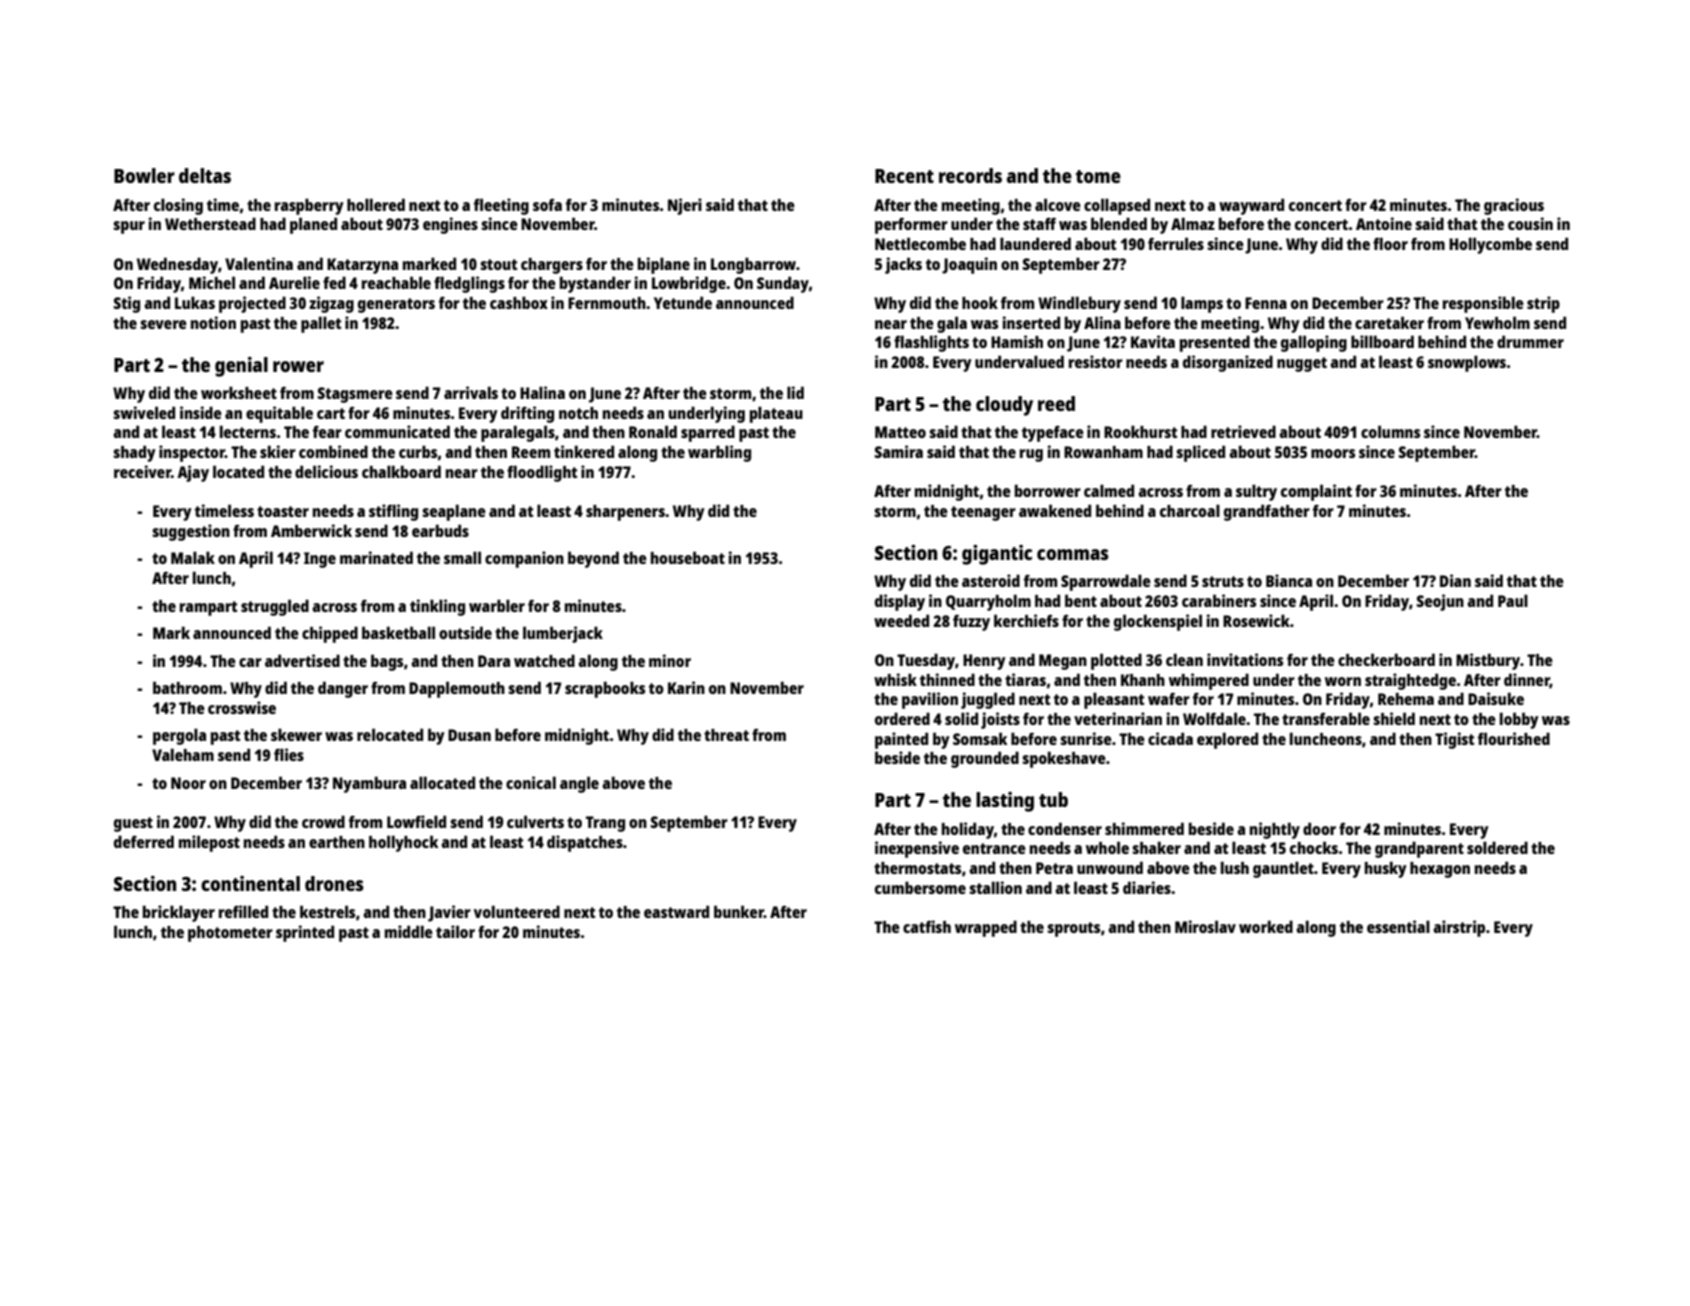  What do you see at coordinates (902, 718) in the document?
I see `ordered` at bounding box center [902, 718].
